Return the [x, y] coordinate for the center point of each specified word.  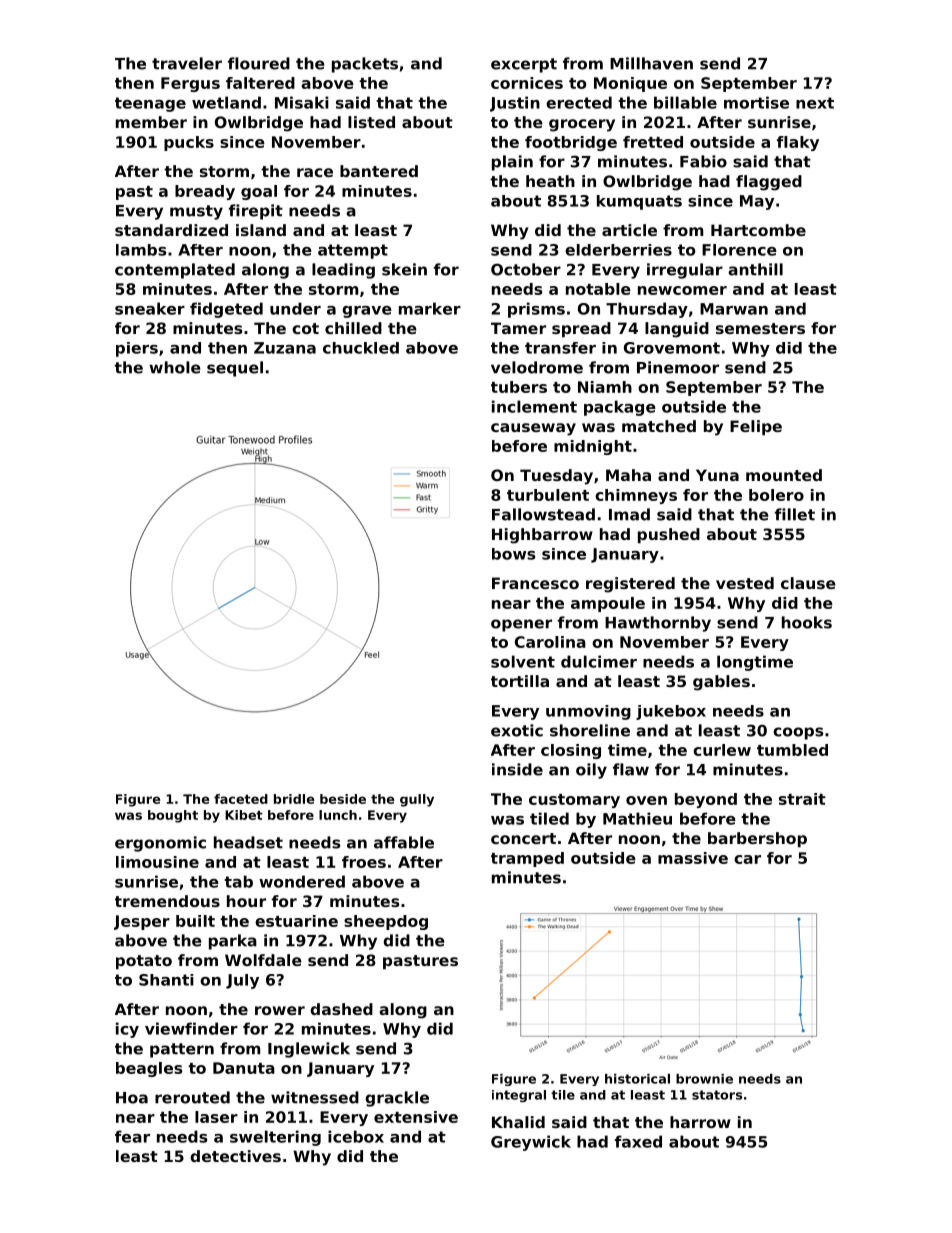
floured [259, 63]
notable [598, 289]
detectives [235, 1156]
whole [175, 367]
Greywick [531, 1143]
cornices [527, 83]
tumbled [792, 750]
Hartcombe [758, 230]
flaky [798, 143]
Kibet [244, 815]
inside [517, 769]
